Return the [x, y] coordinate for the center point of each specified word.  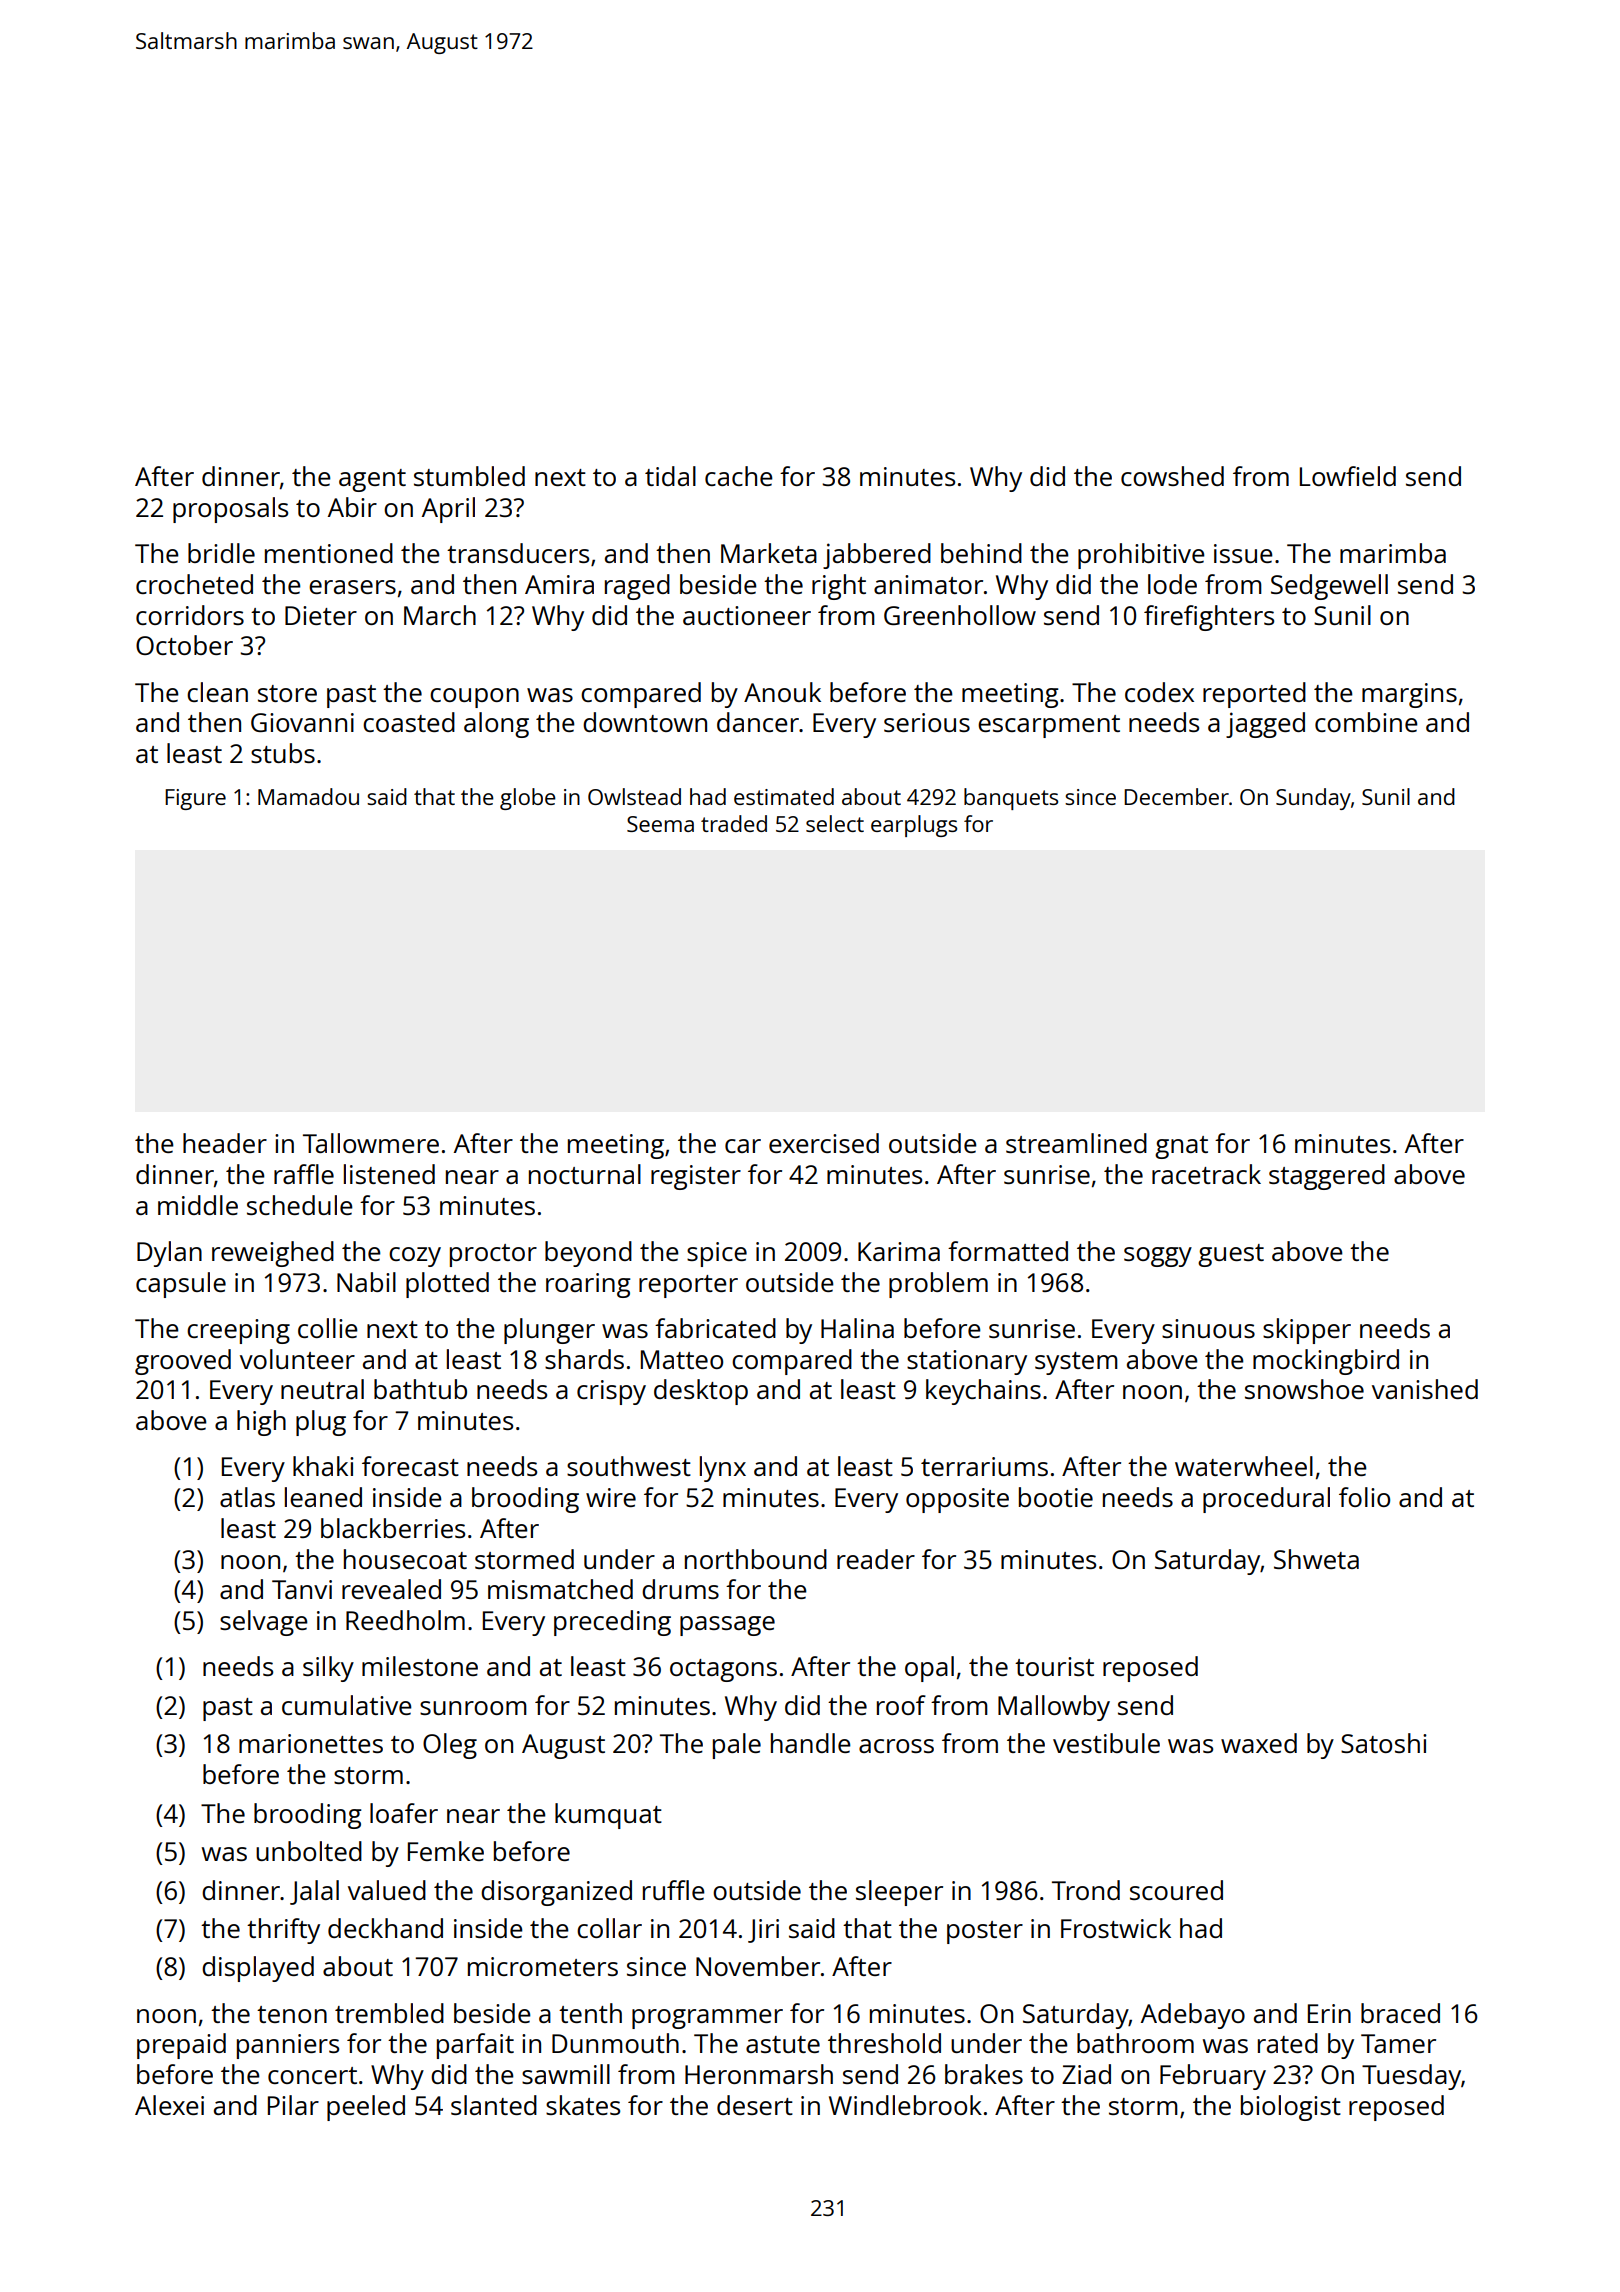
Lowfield [1348, 476]
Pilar [293, 2105]
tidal [670, 476]
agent [372, 480]
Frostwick [1116, 1928]
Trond [1086, 1890]
